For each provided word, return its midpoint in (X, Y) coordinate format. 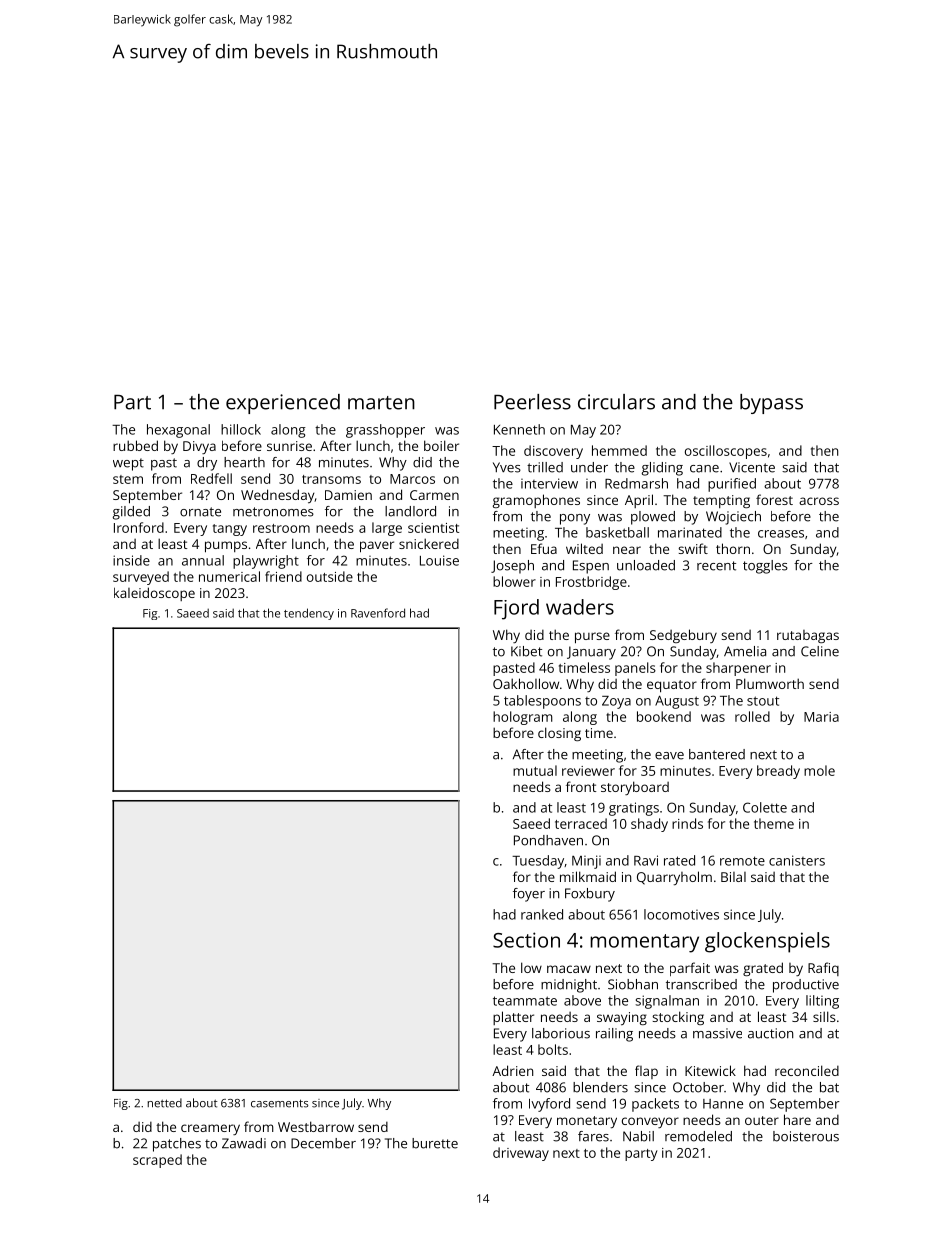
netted (164, 1103)
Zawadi (244, 1143)
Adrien (512, 1070)
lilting (822, 1002)
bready (778, 772)
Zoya (616, 702)
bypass (771, 404)
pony (575, 519)
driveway (521, 1154)
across (819, 501)
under (589, 467)
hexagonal (178, 431)
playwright (266, 562)
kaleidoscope (154, 594)
